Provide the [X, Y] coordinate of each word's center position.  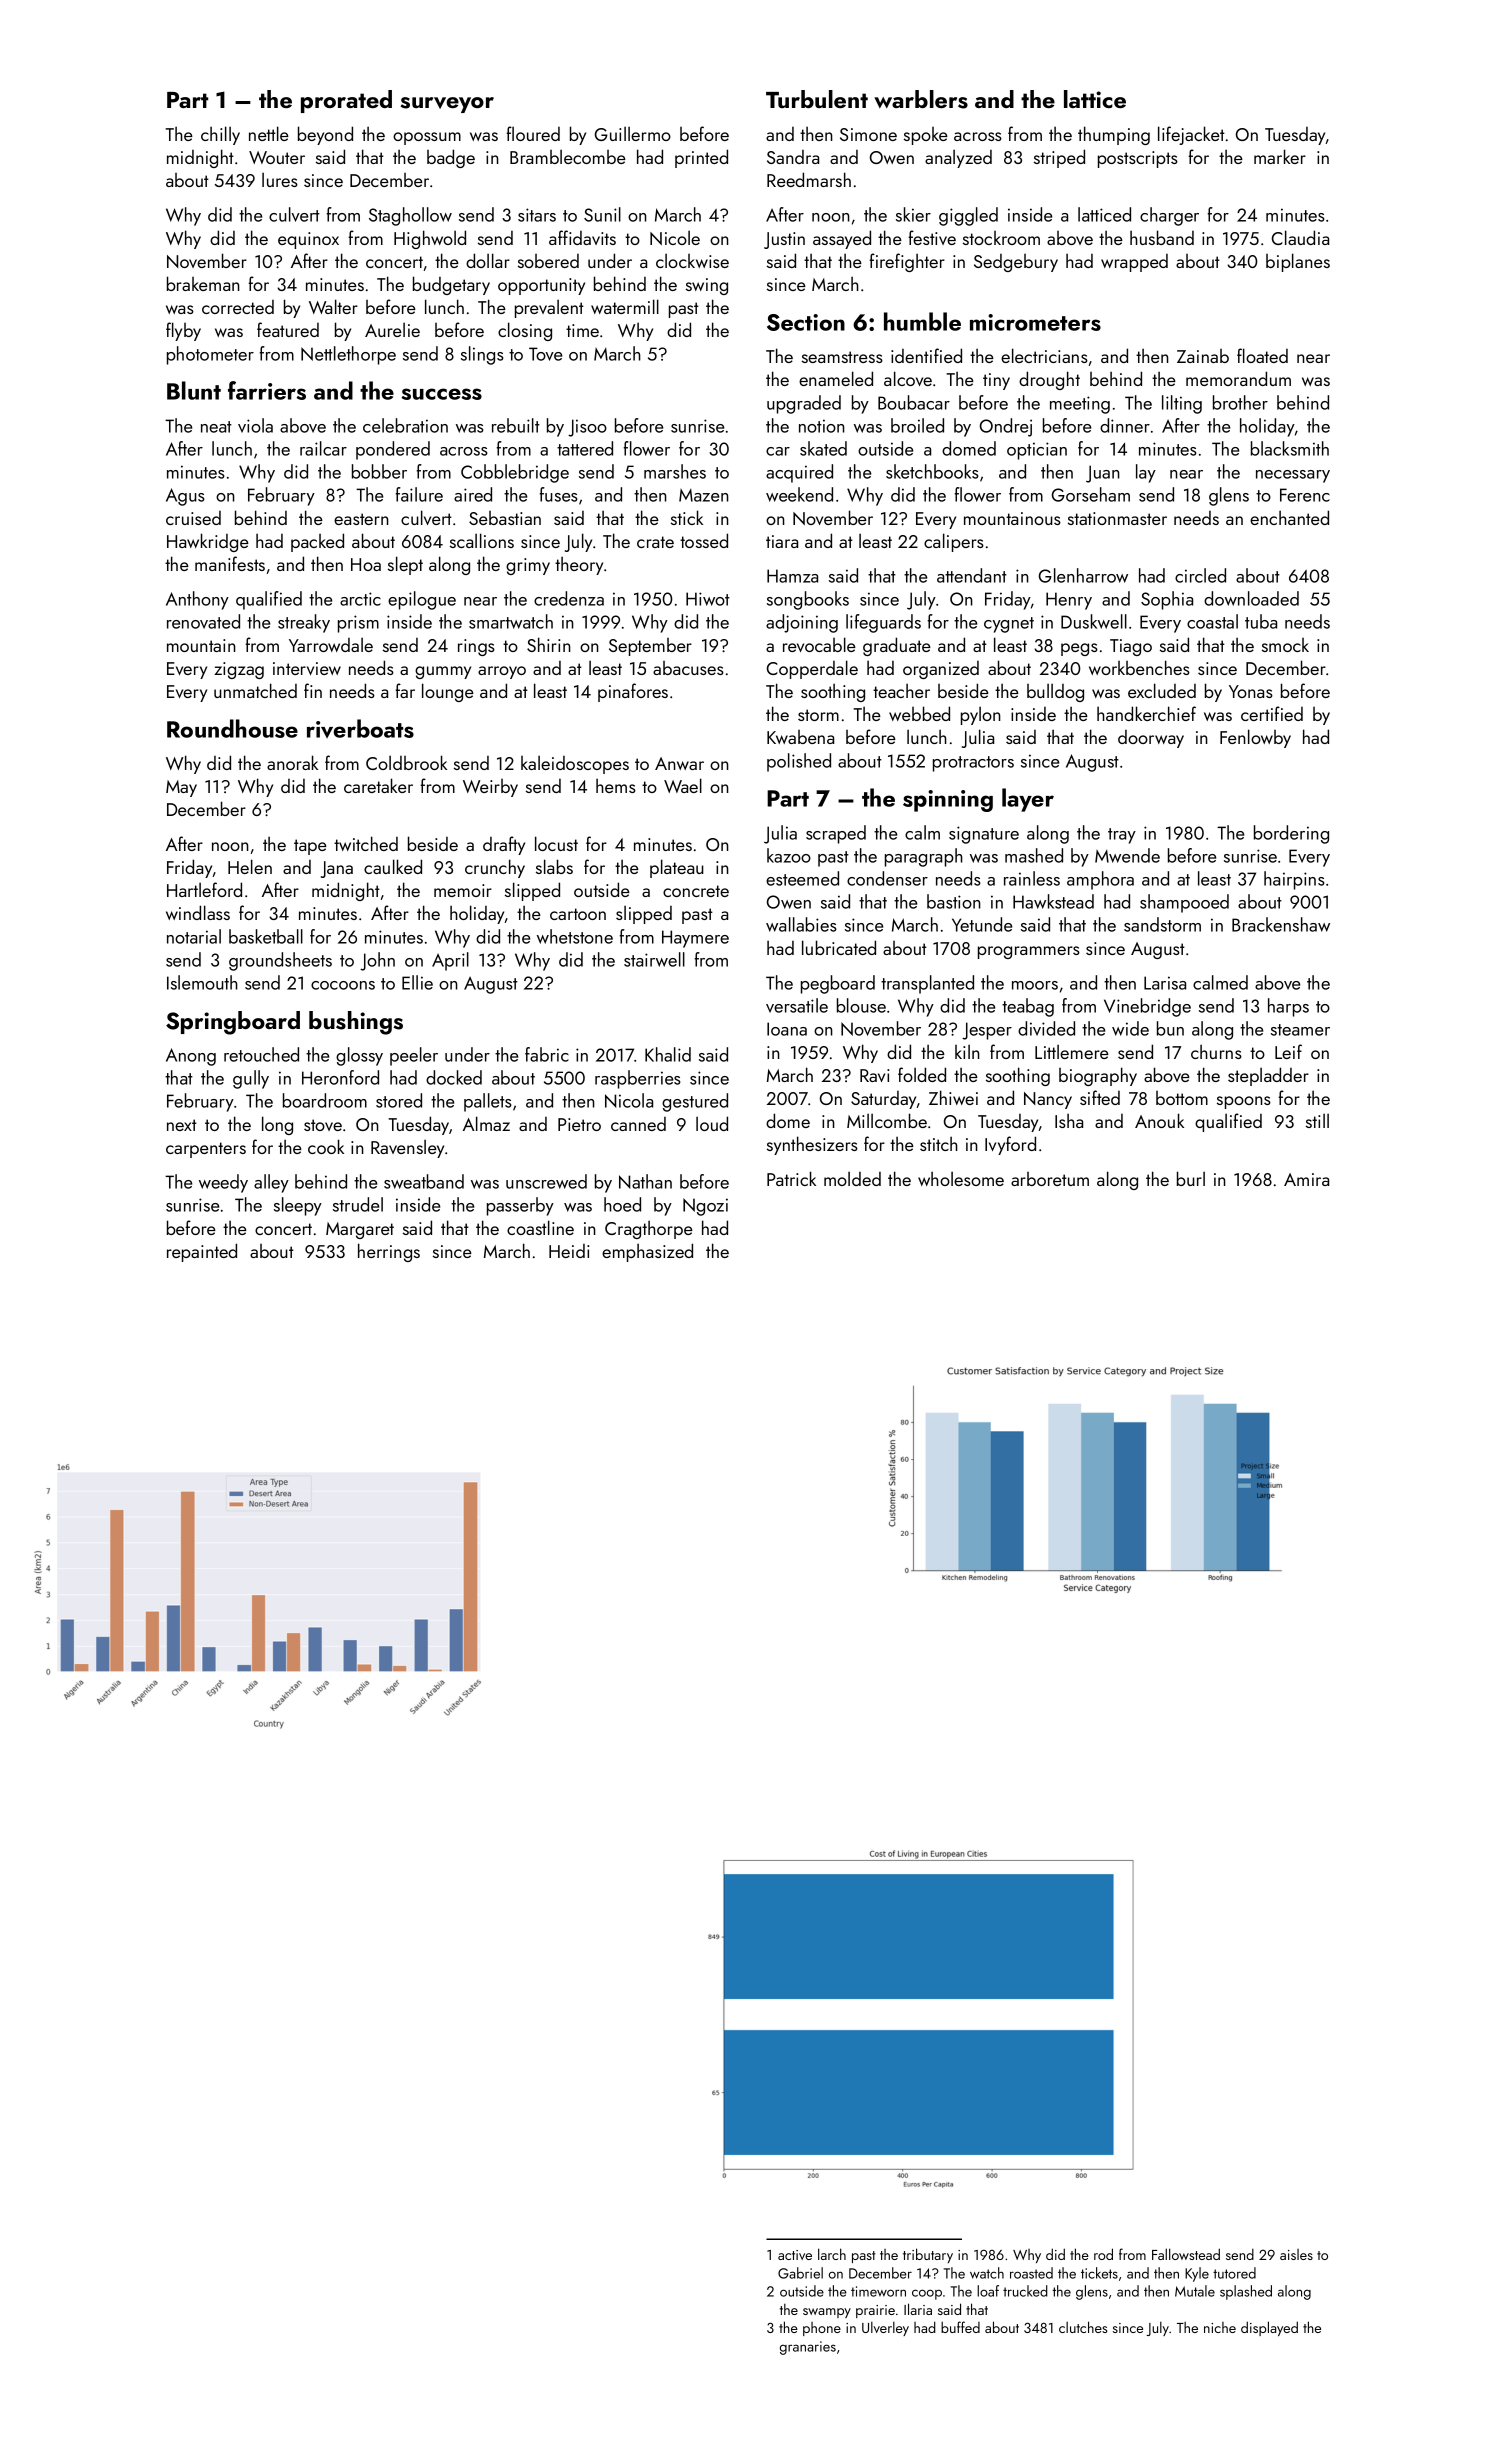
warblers [921, 99]
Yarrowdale [331, 644]
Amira [1306, 1179]
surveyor [447, 105]
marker [1280, 156]
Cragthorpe [649, 1229]
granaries [808, 2348]
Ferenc [1305, 495]
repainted [202, 1252]
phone [822, 2329]
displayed [1269, 2328]
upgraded [804, 404]
